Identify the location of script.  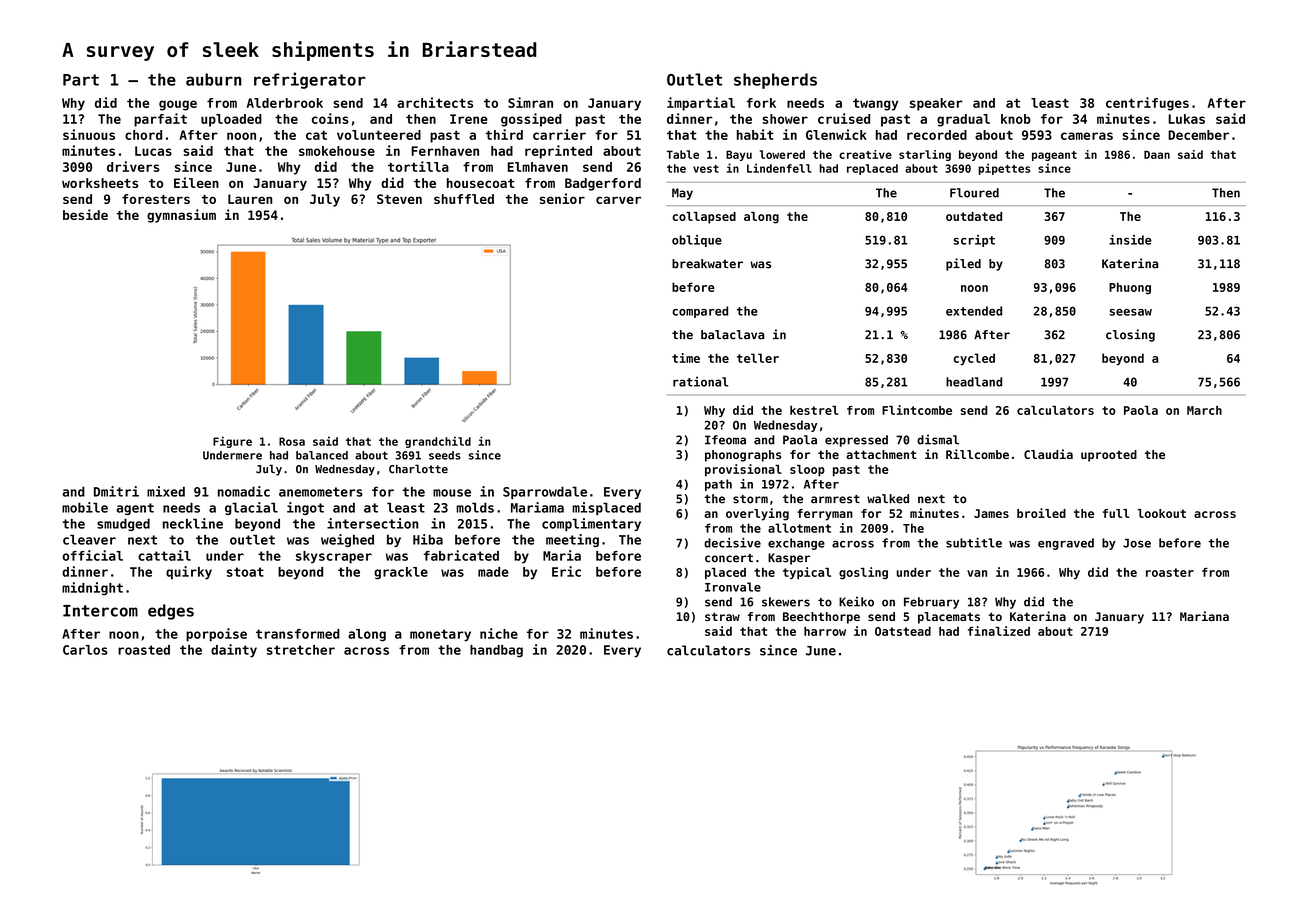
(974, 241).
